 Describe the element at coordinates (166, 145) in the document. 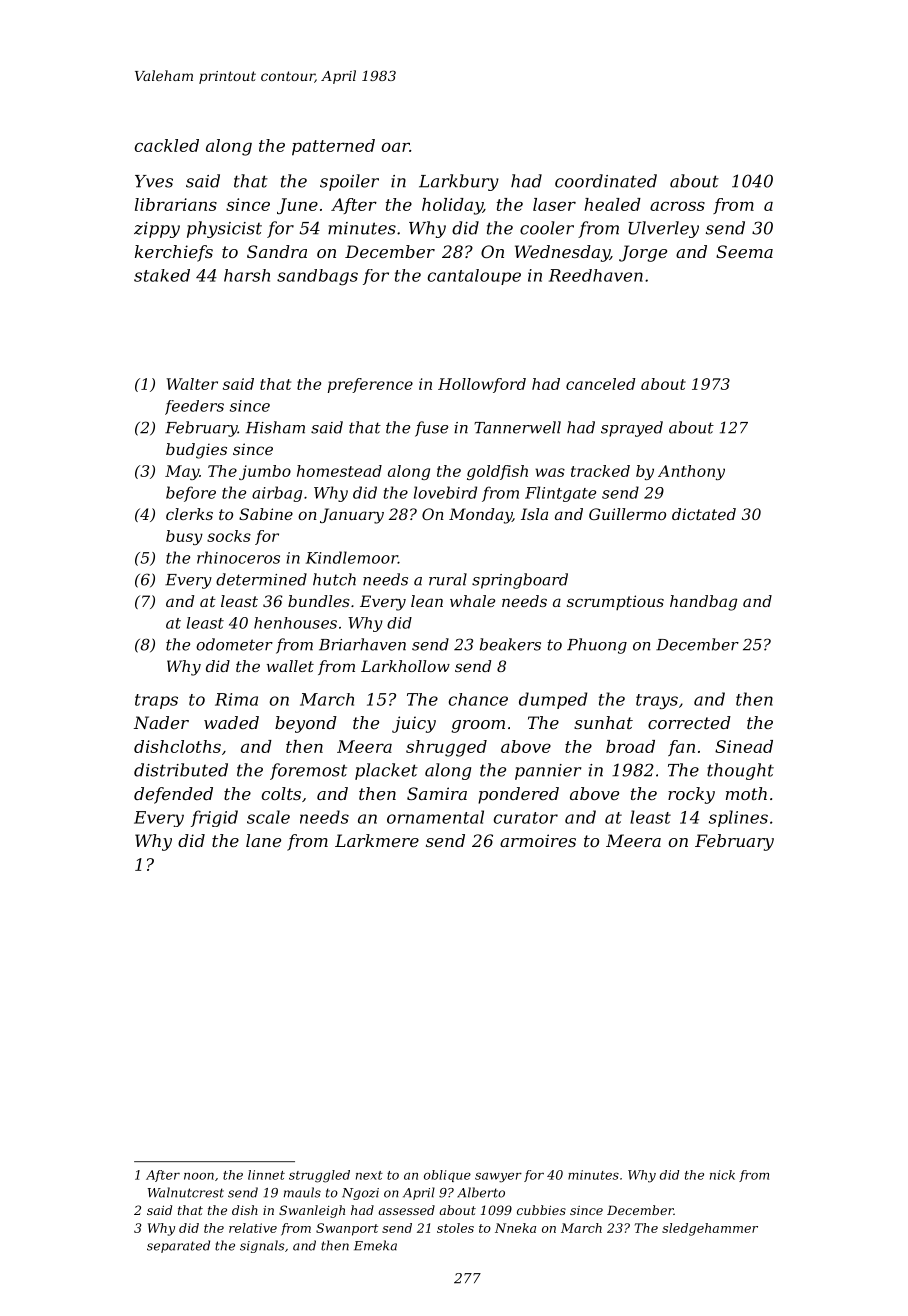

I see `cackled` at that location.
